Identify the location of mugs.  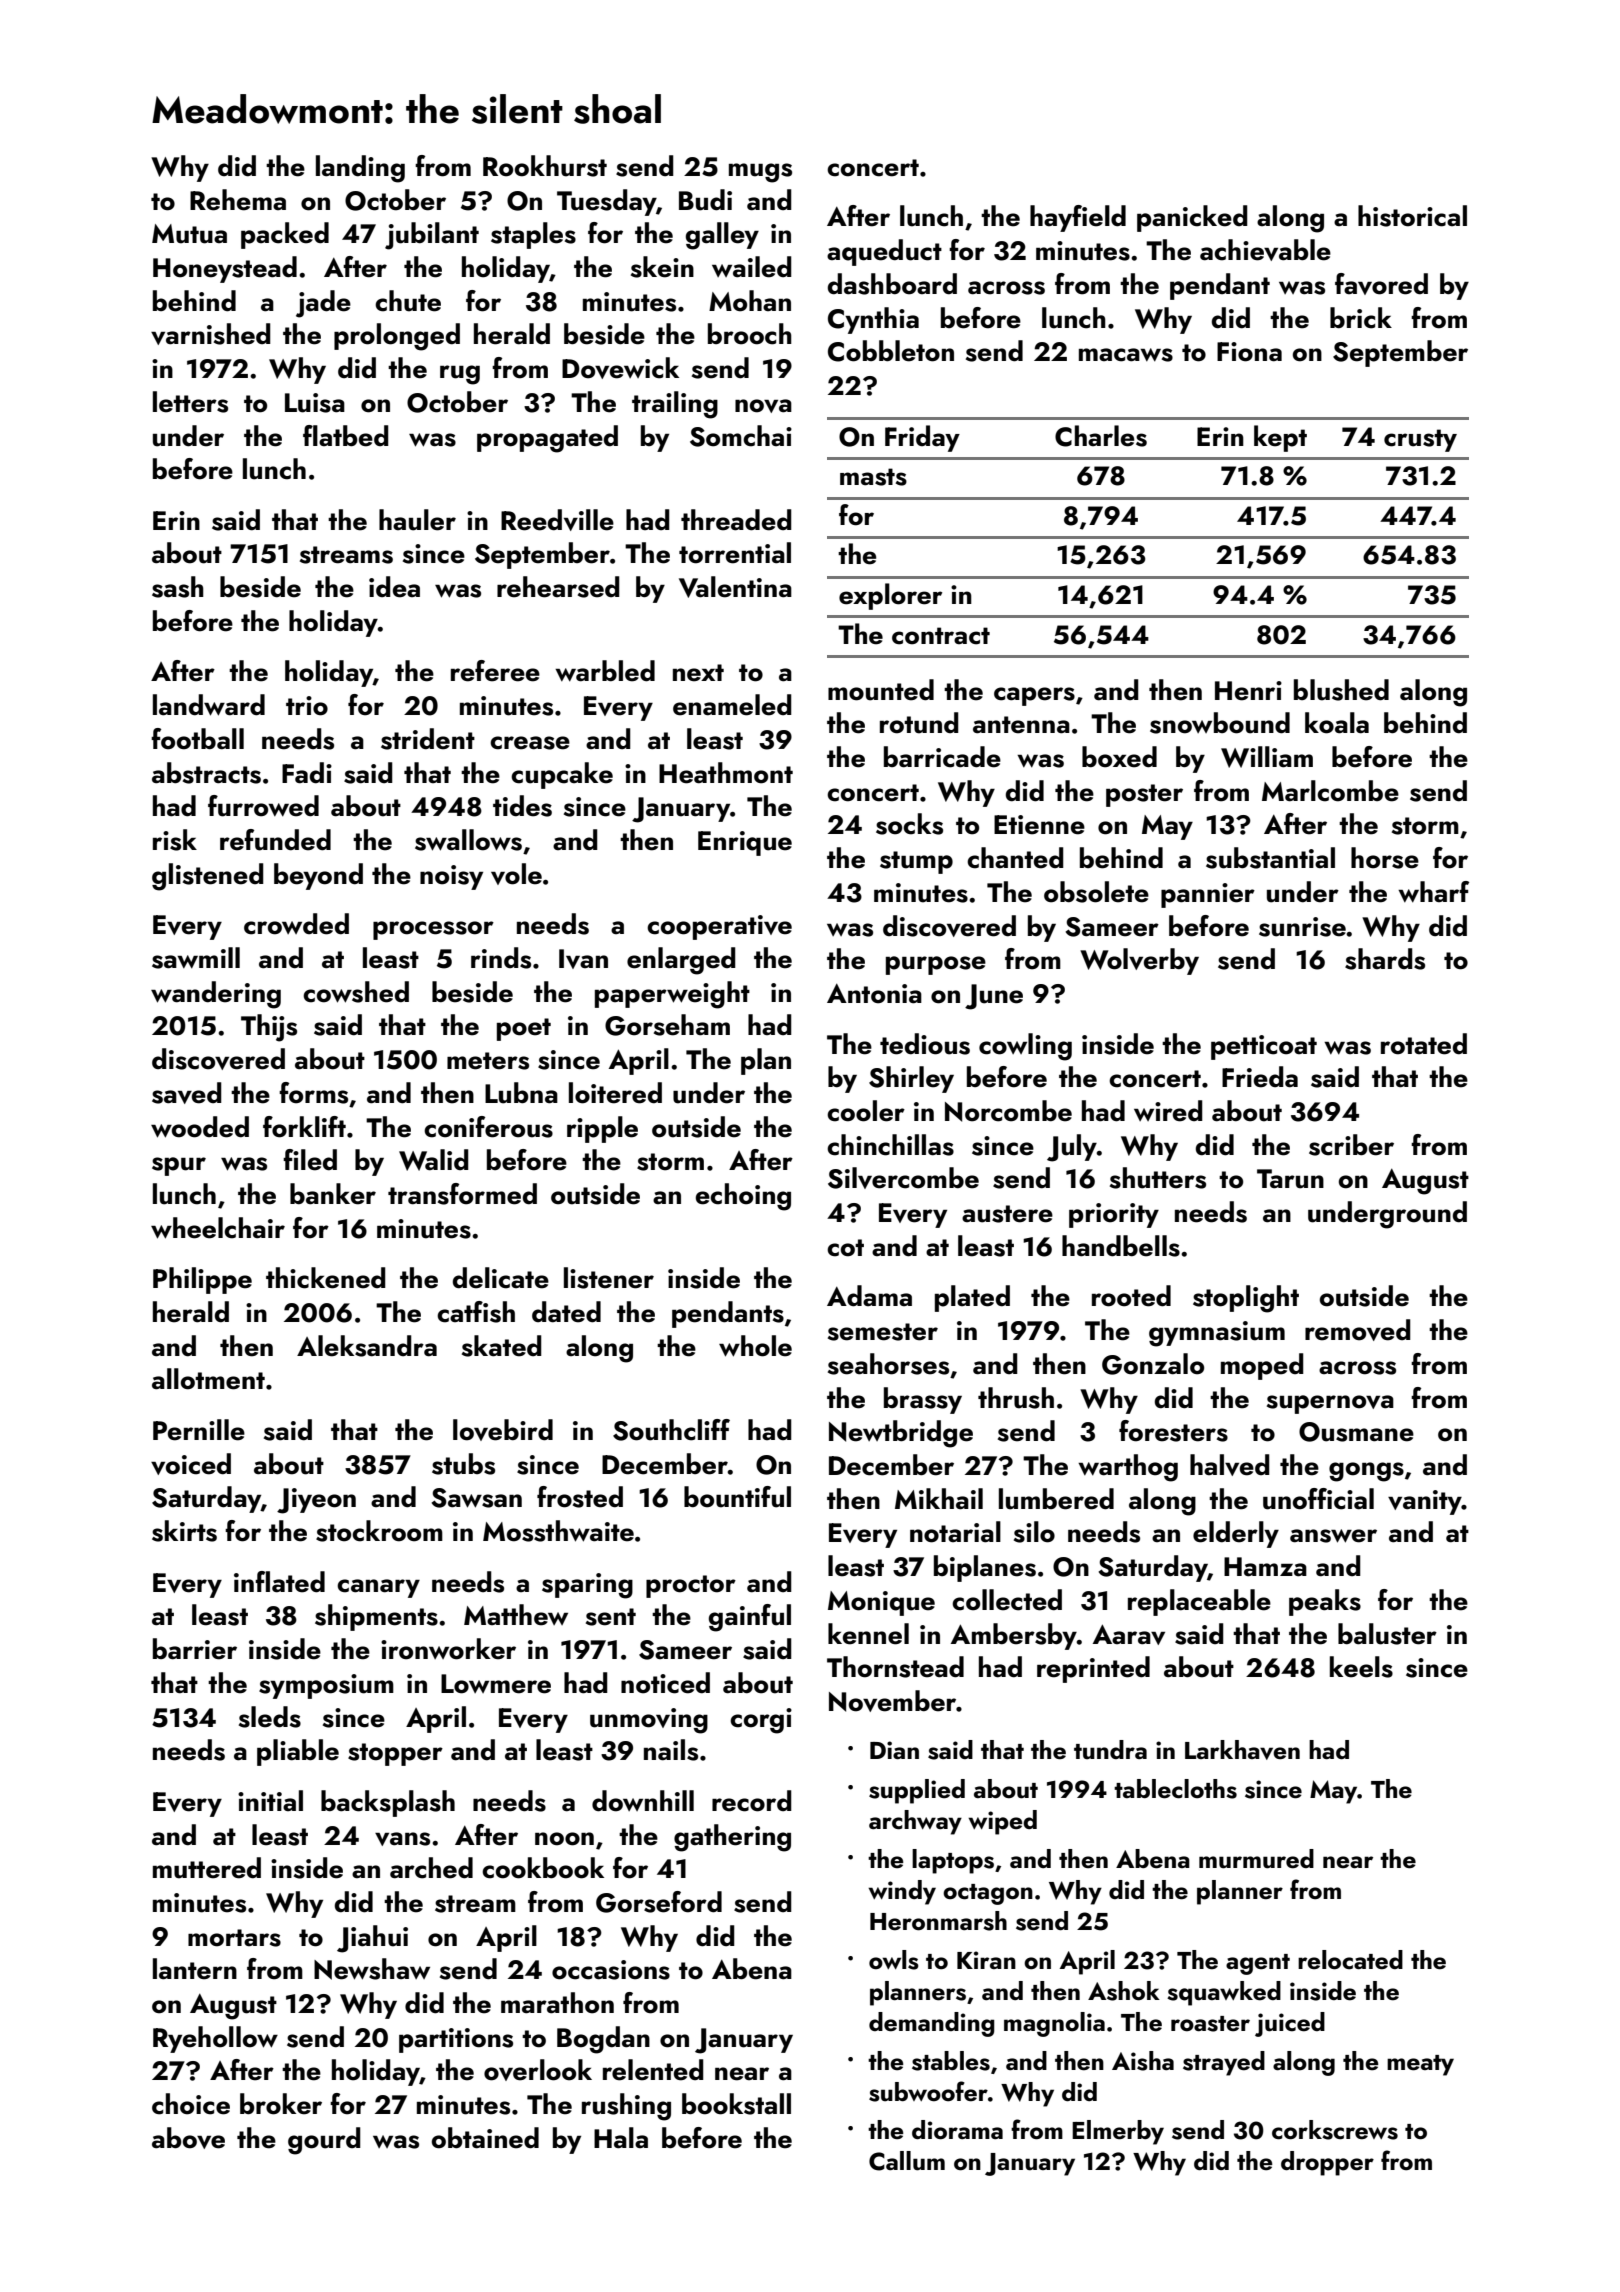
(760, 173).
